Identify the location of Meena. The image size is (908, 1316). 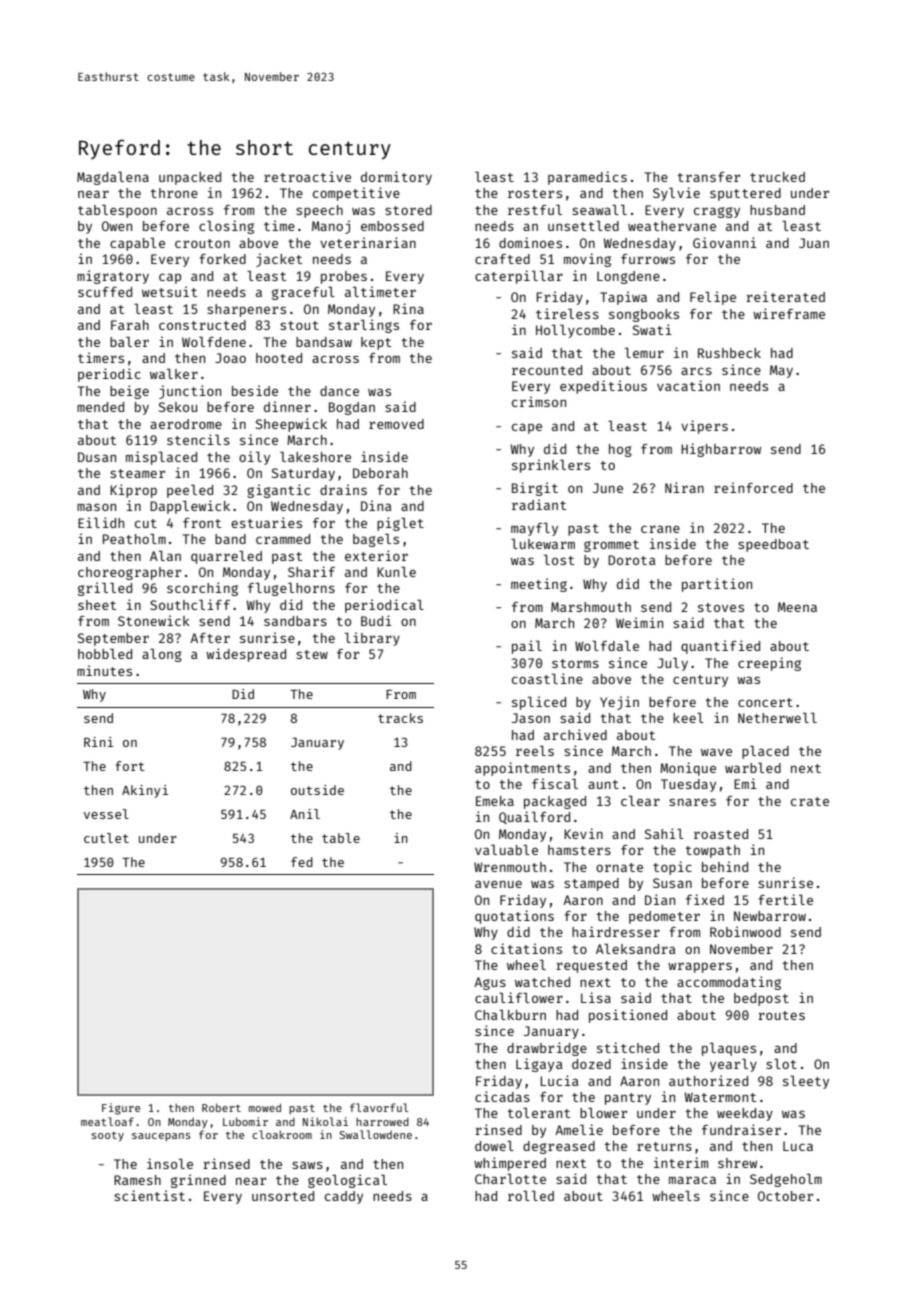
(797, 607).
